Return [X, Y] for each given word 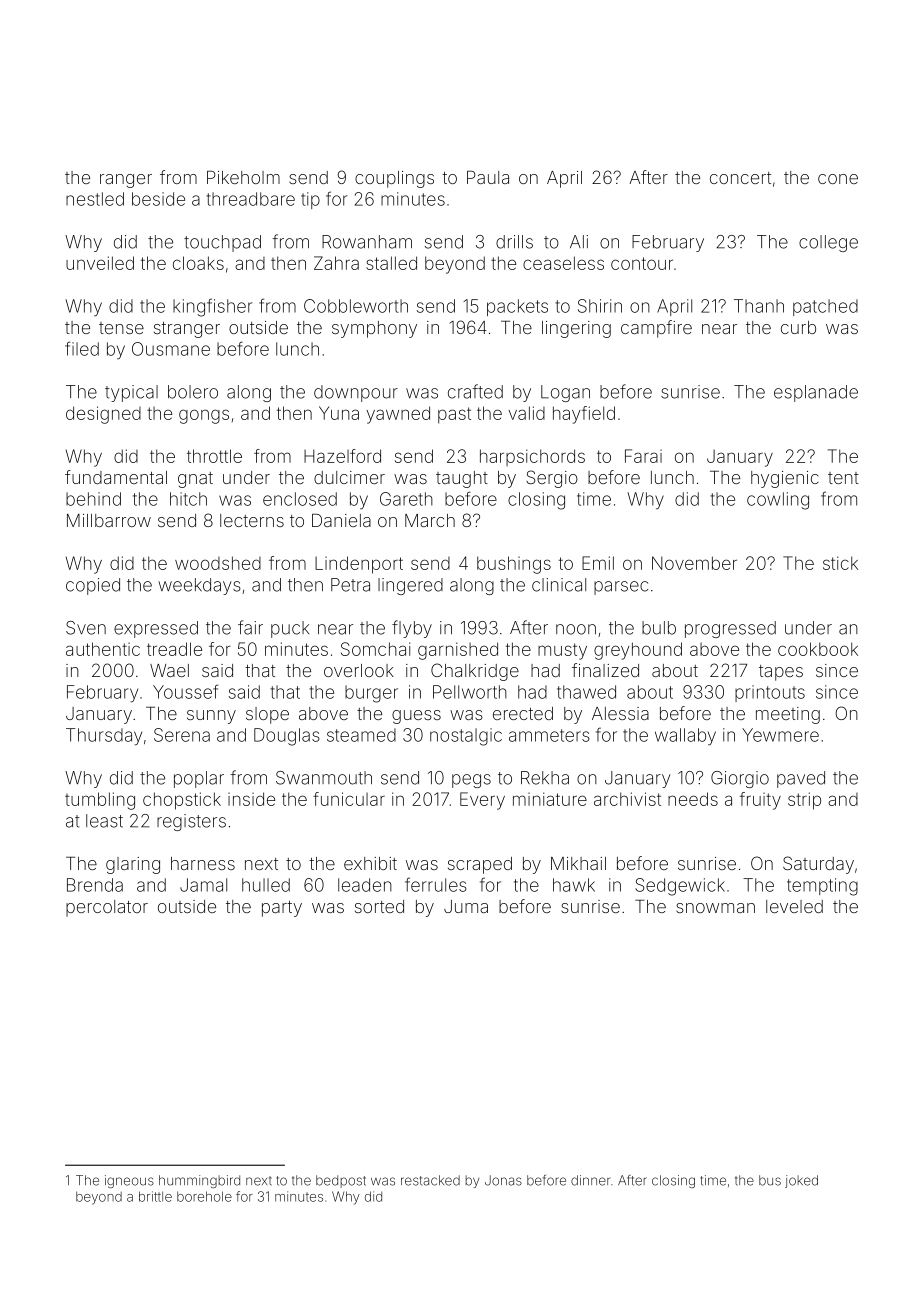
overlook [359, 670]
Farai [643, 456]
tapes [781, 673]
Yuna [339, 413]
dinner [590, 1180]
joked [801, 1181]
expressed [156, 629]
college [828, 243]
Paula [488, 177]
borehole [204, 1196]
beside [158, 199]
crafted [475, 391]
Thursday [104, 737]
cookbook [818, 649]
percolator [107, 908]
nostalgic [466, 737]
